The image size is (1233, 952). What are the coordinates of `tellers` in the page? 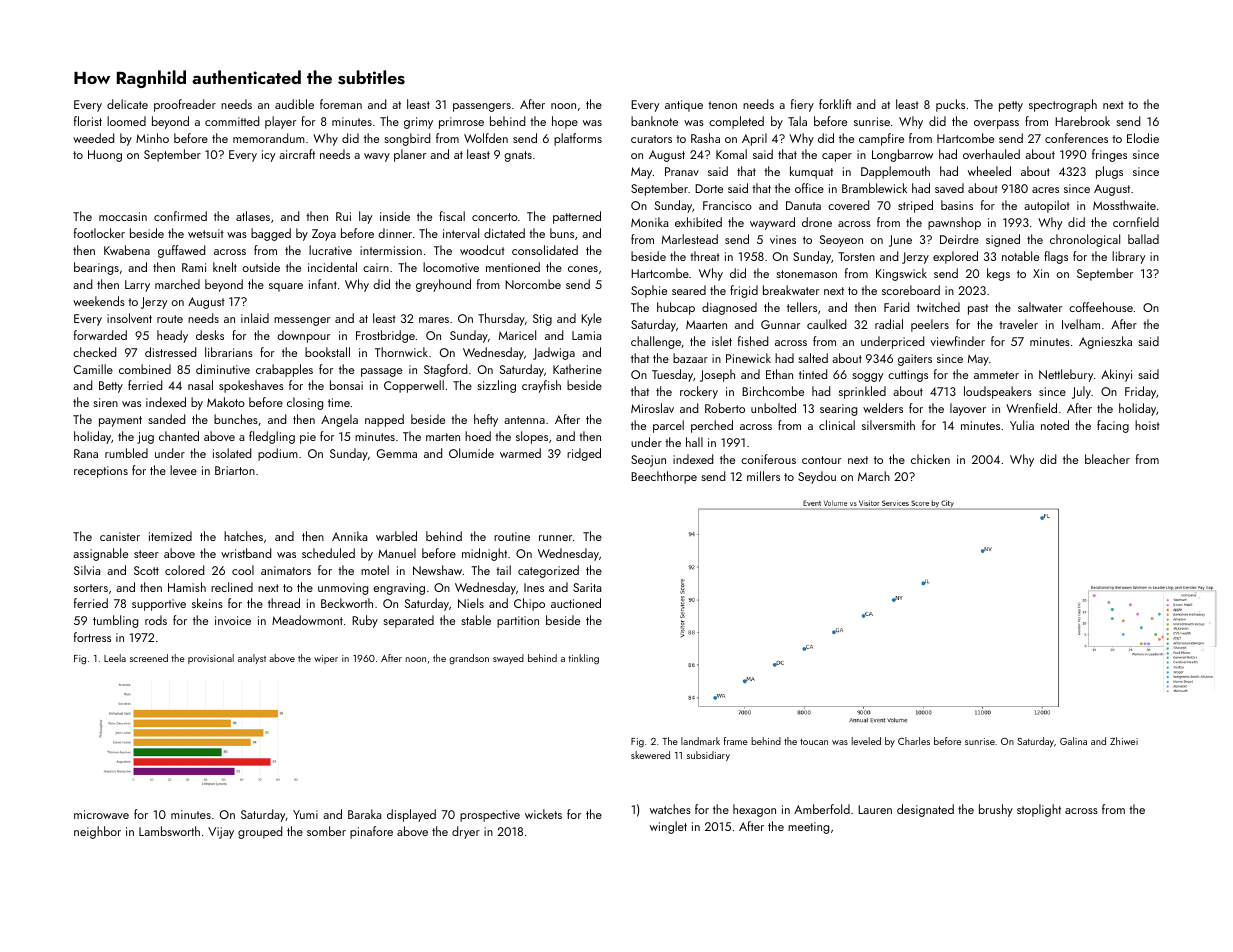 It's located at (802, 307).
